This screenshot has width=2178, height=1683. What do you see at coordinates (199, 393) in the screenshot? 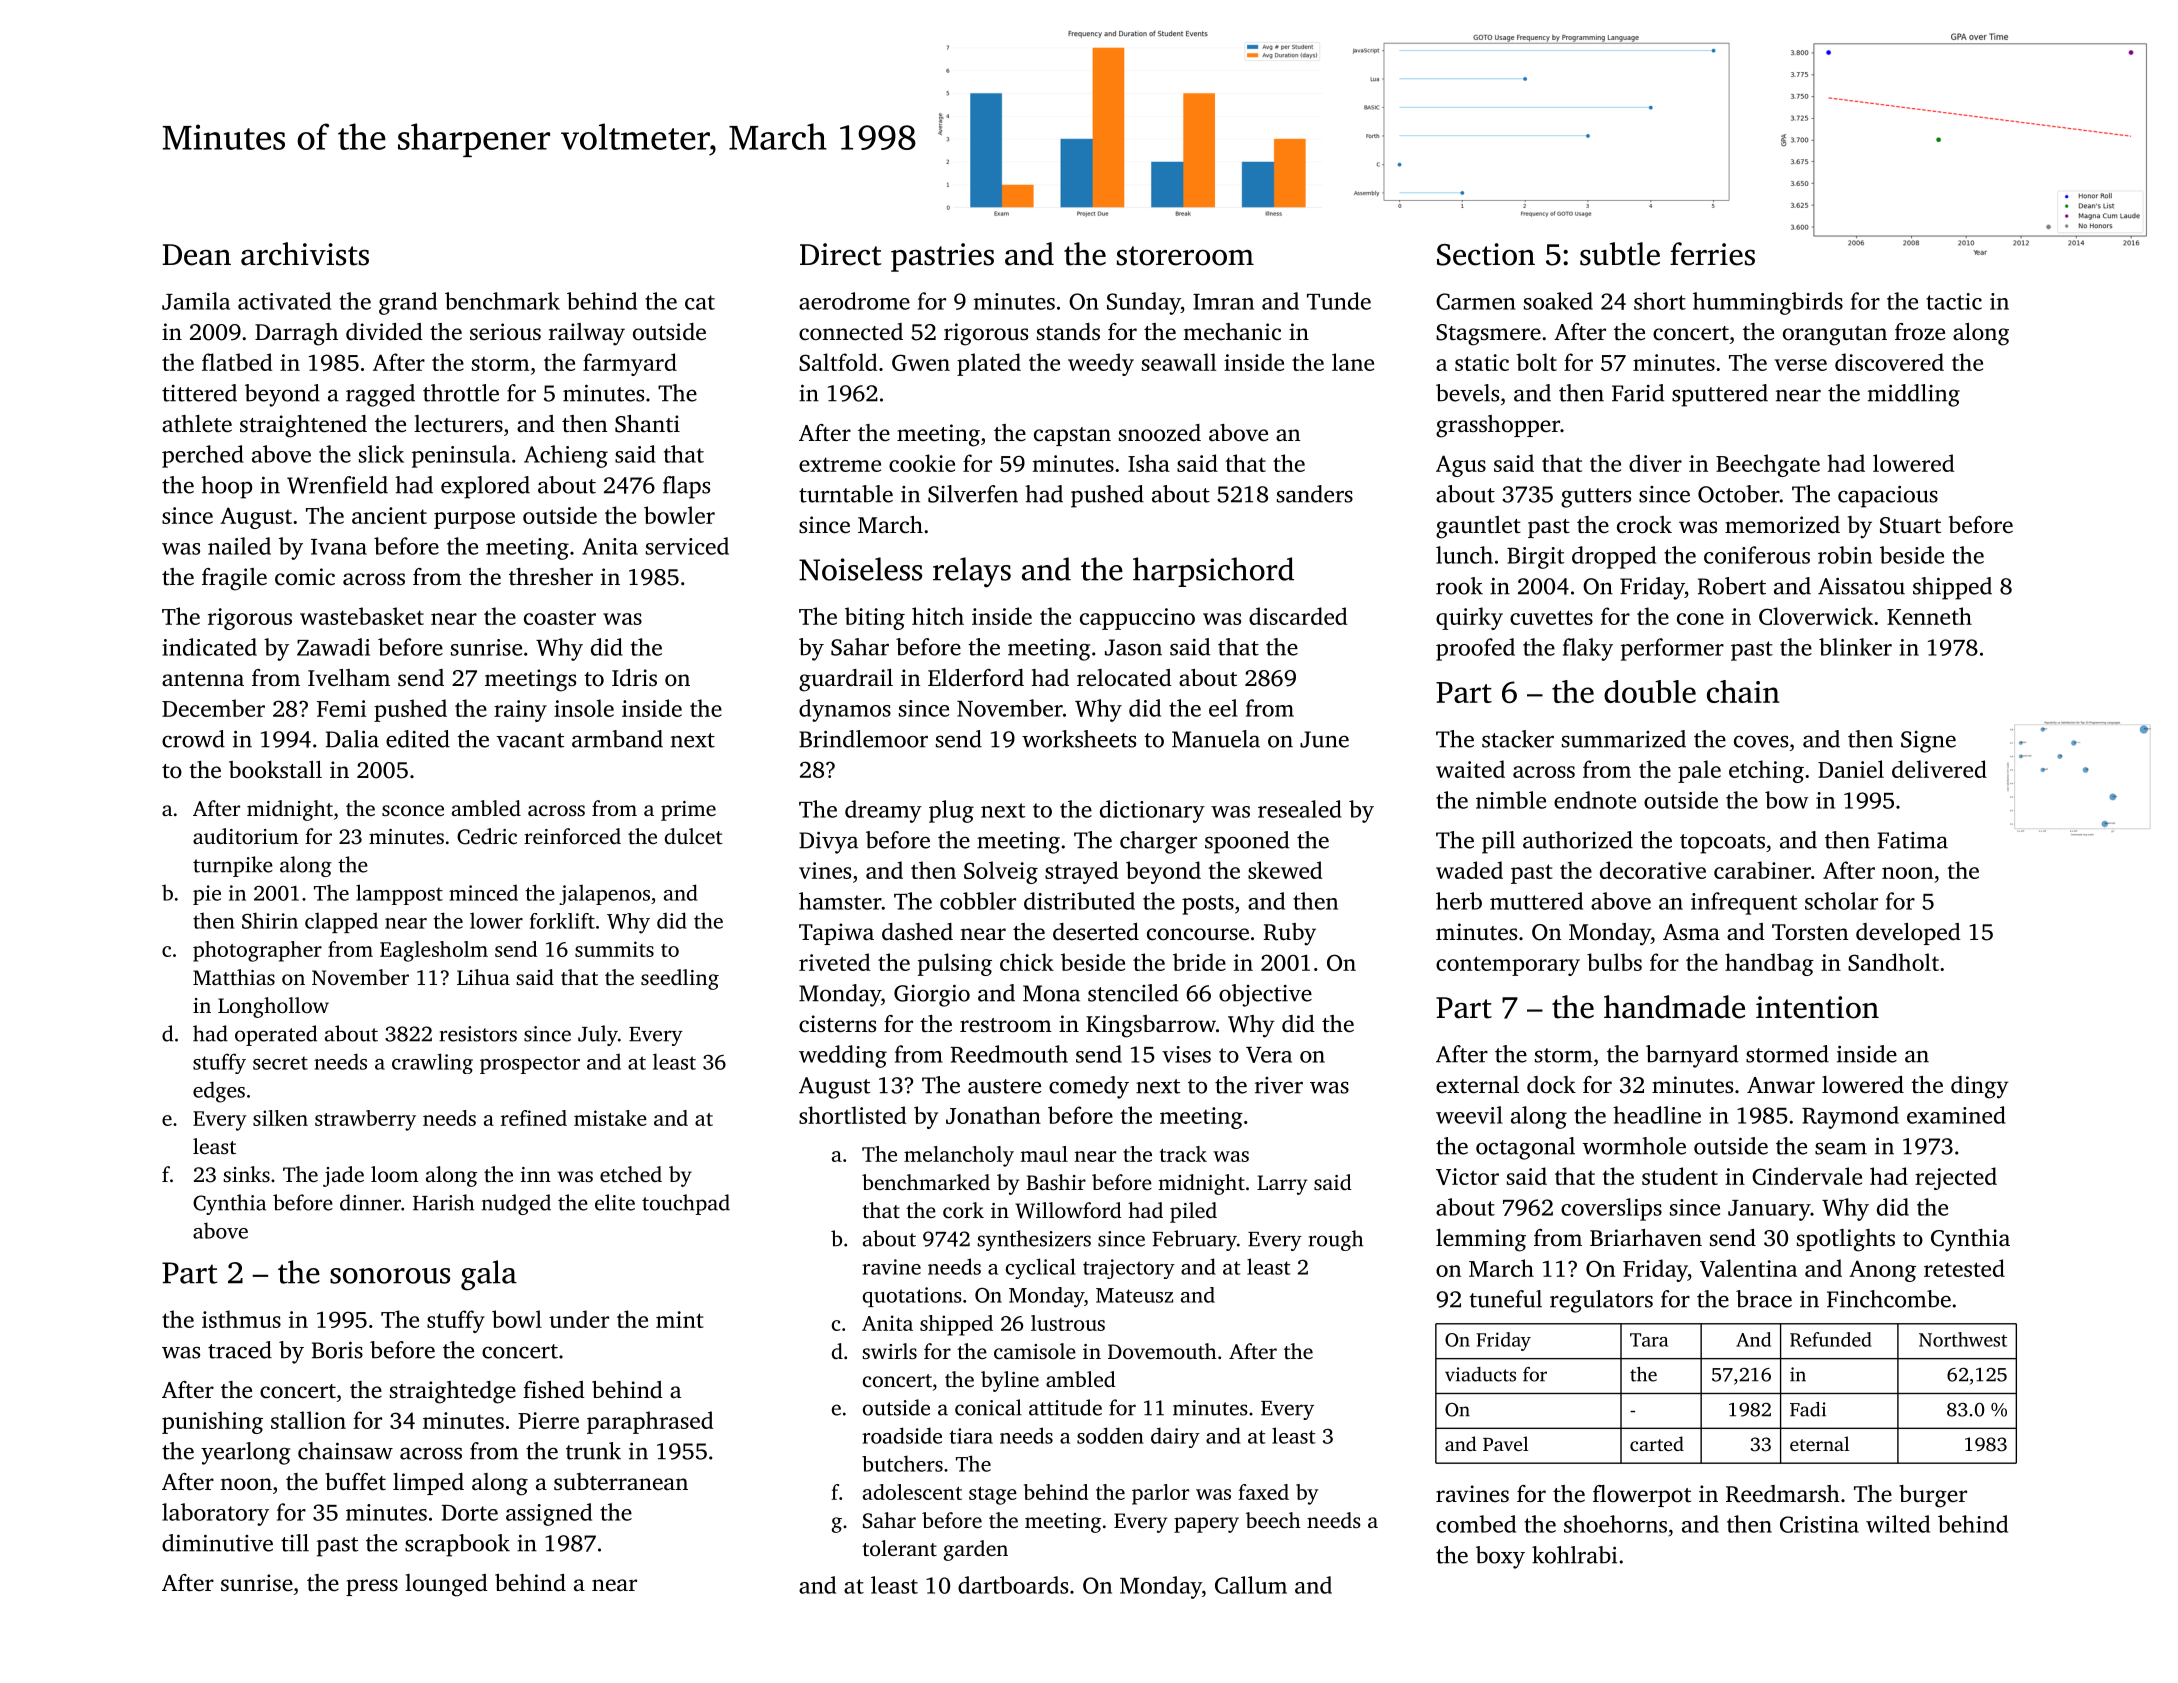
I see `tittered` at bounding box center [199, 393].
